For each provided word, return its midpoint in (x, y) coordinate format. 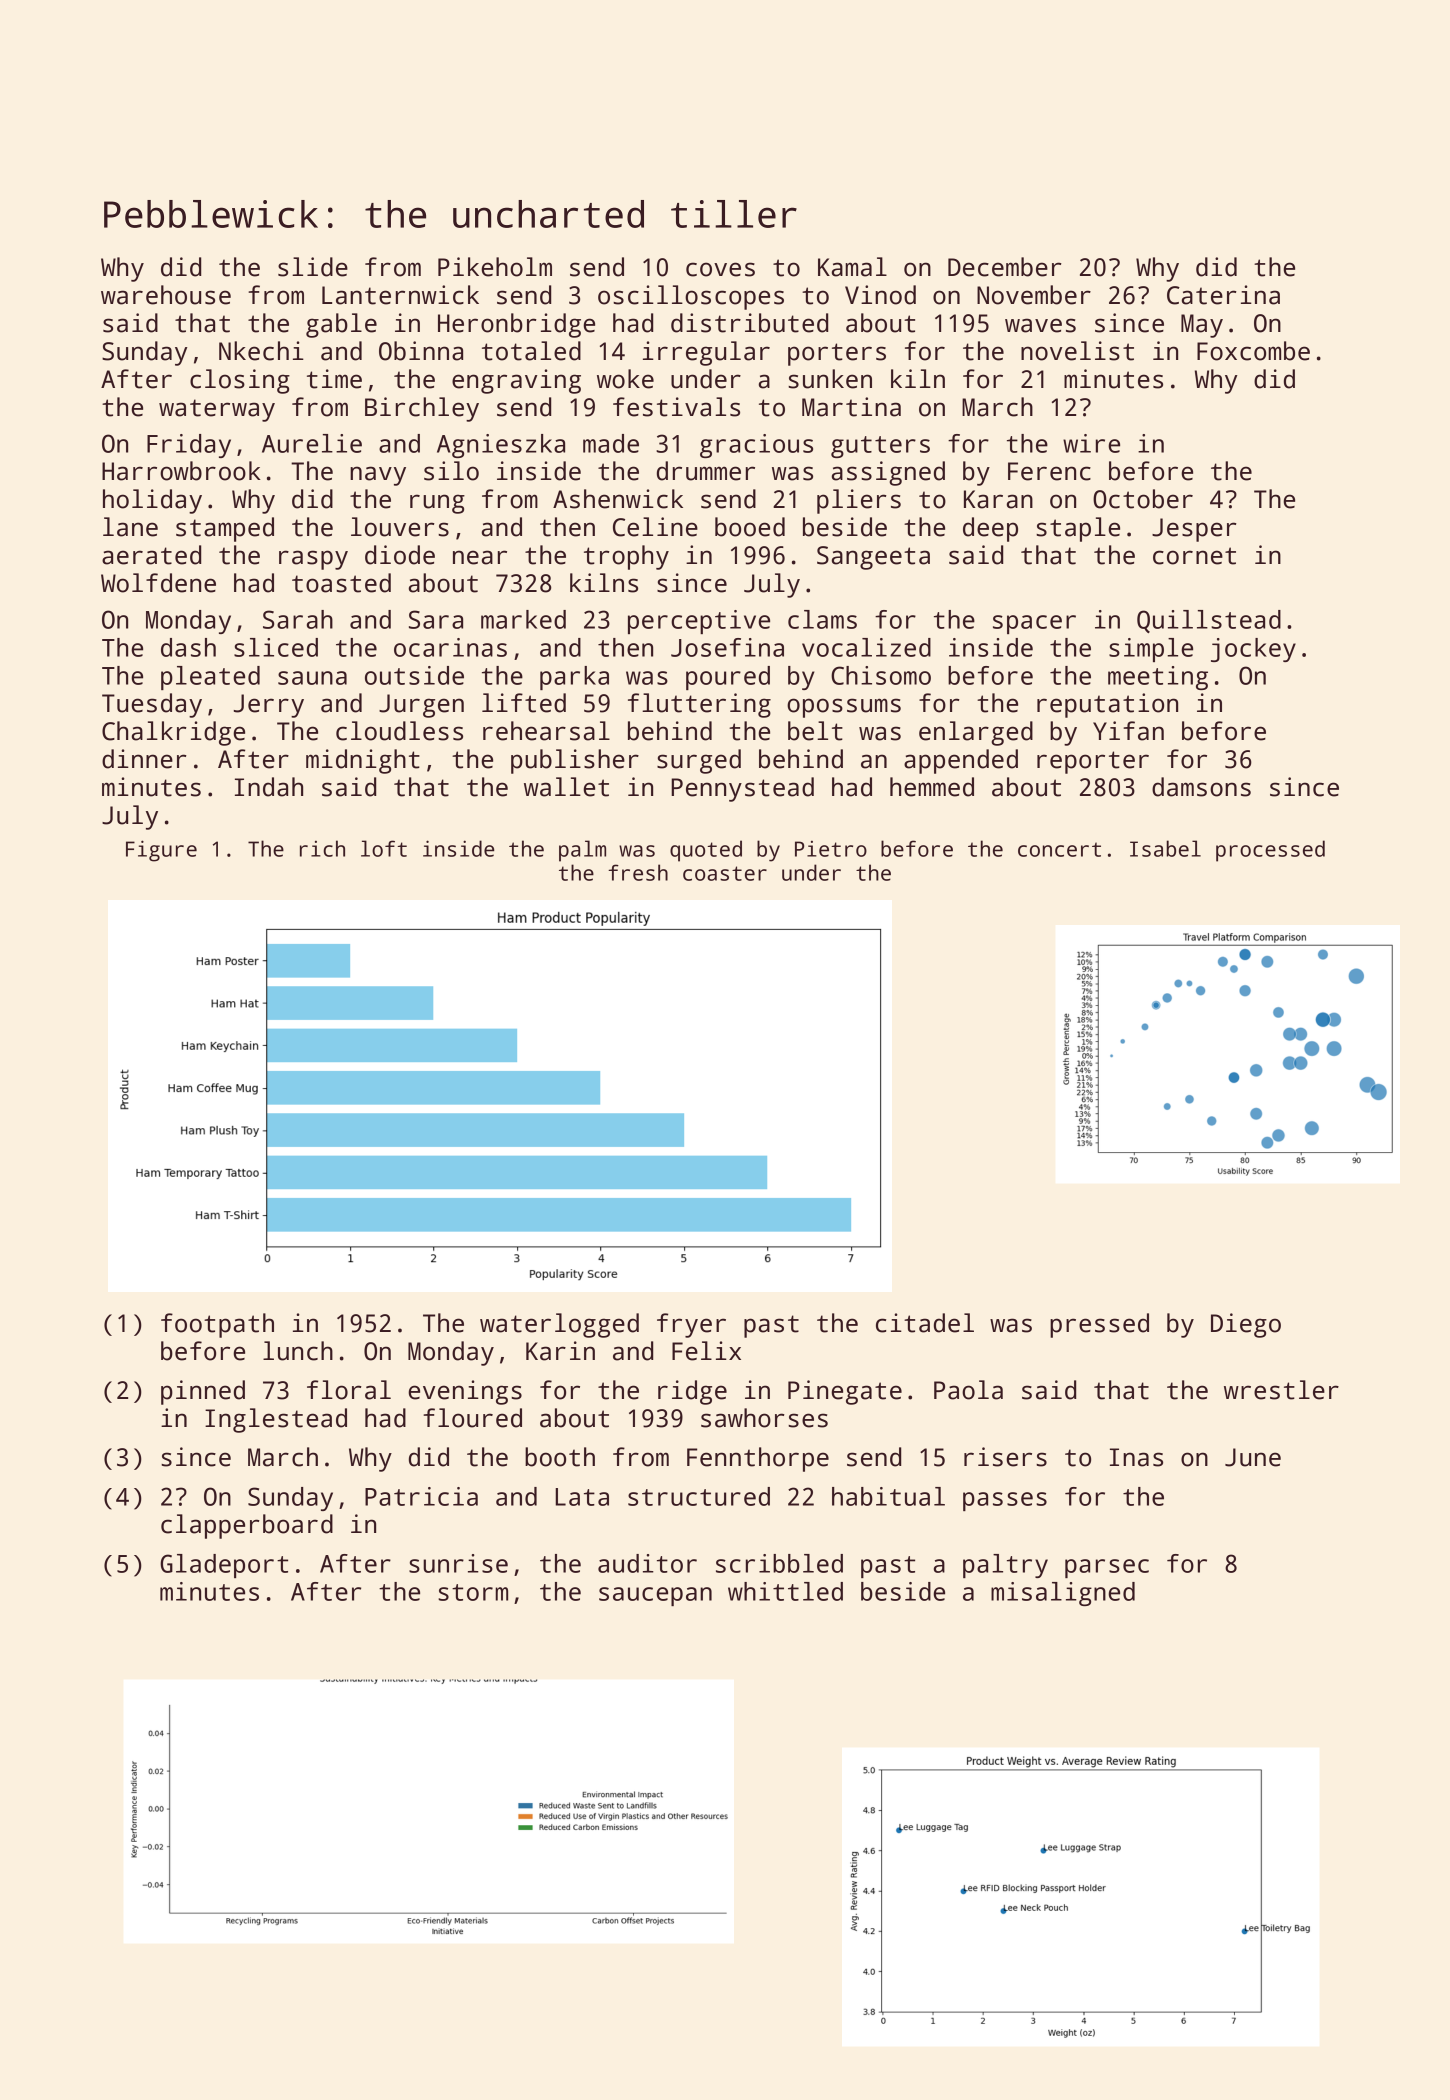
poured (728, 678)
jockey (1253, 650)
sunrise (458, 1563)
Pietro (831, 849)
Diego (1246, 1325)
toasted (341, 583)
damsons (1201, 787)
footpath (217, 1325)
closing (240, 381)
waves (1040, 325)
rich (322, 848)
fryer (691, 1325)
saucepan (655, 1596)
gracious (756, 446)
